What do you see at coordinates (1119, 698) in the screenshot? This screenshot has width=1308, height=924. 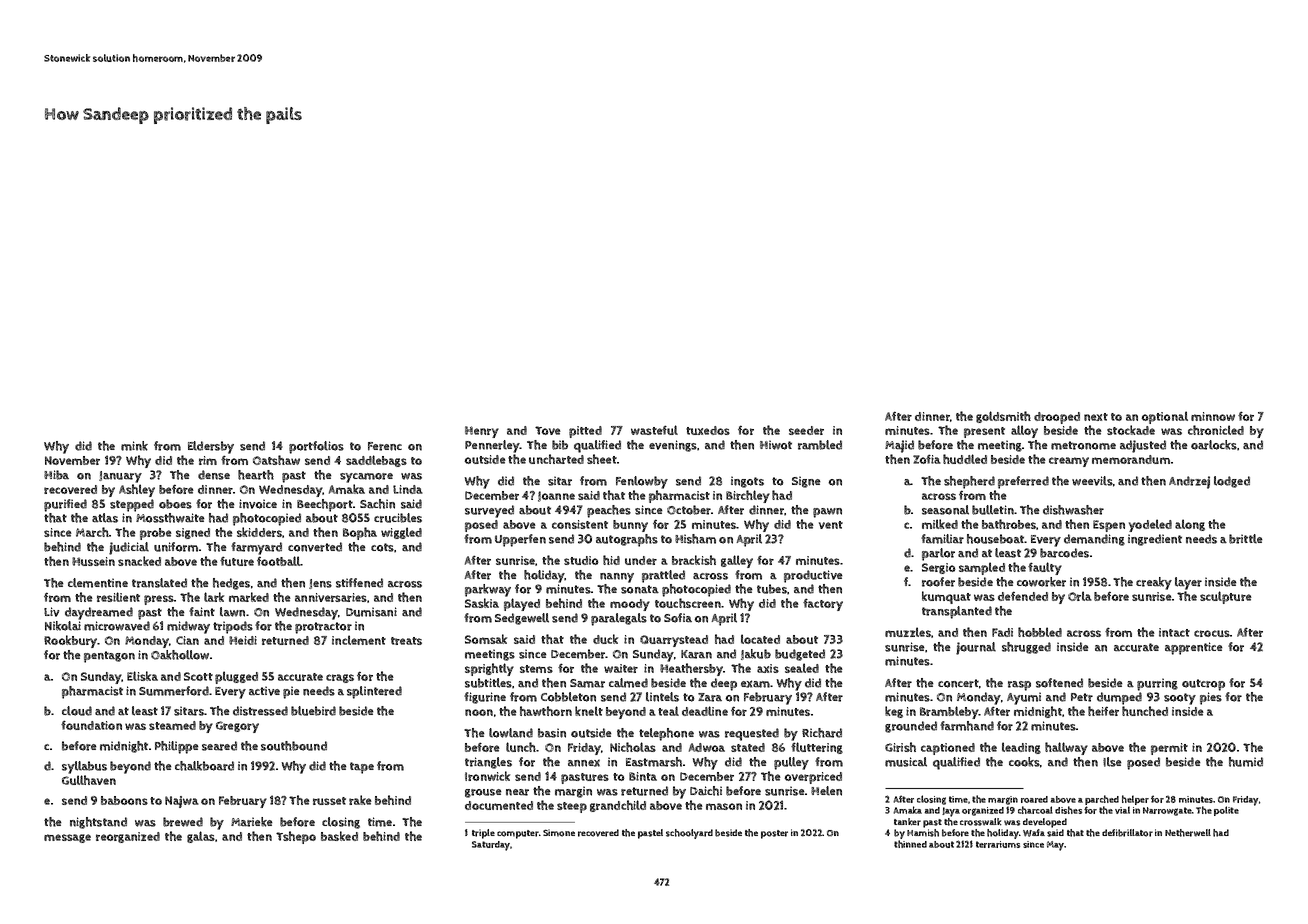 I see `dumped` at bounding box center [1119, 698].
